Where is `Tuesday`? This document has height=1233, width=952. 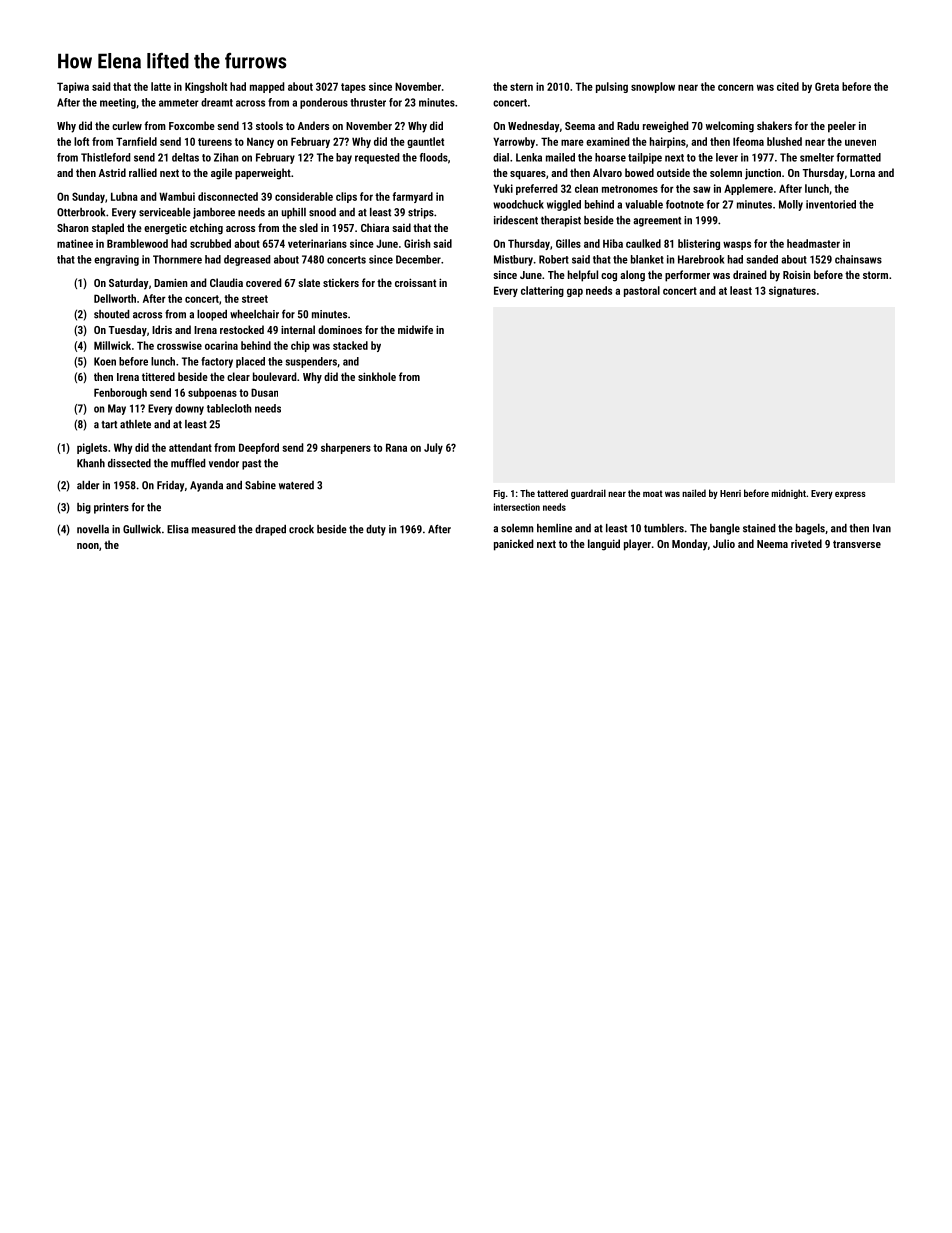 Tuesday is located at coordinates (128, 331).
